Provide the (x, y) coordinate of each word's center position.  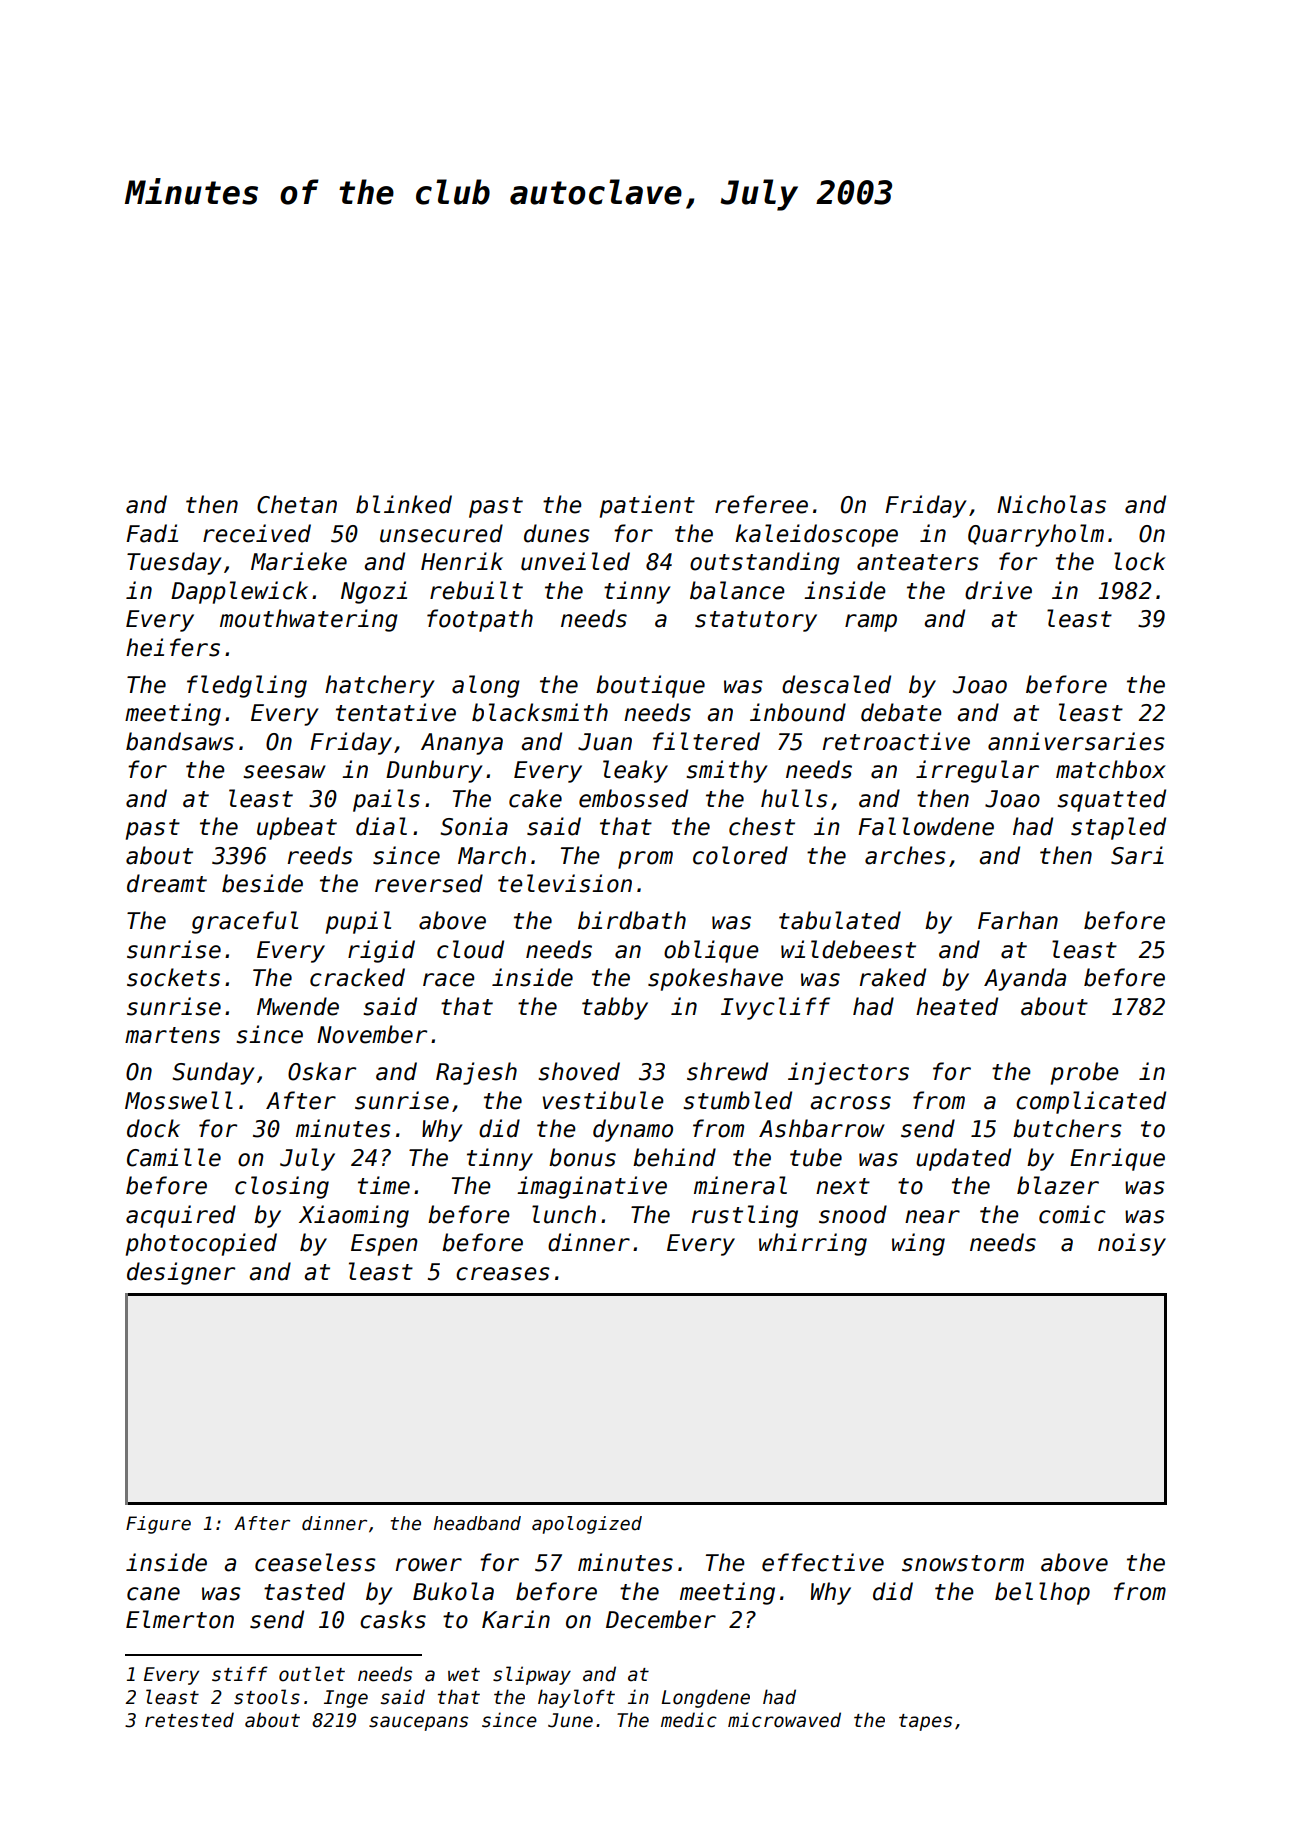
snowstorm (963, 1563)
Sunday (213, 1073)
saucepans (418, 1723)
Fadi (152, 533)
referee (761, 504)
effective (823, 1562)
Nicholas (1051, 504)
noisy (1132, 1244)
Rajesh (476, 1073)
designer (181, 1273)
